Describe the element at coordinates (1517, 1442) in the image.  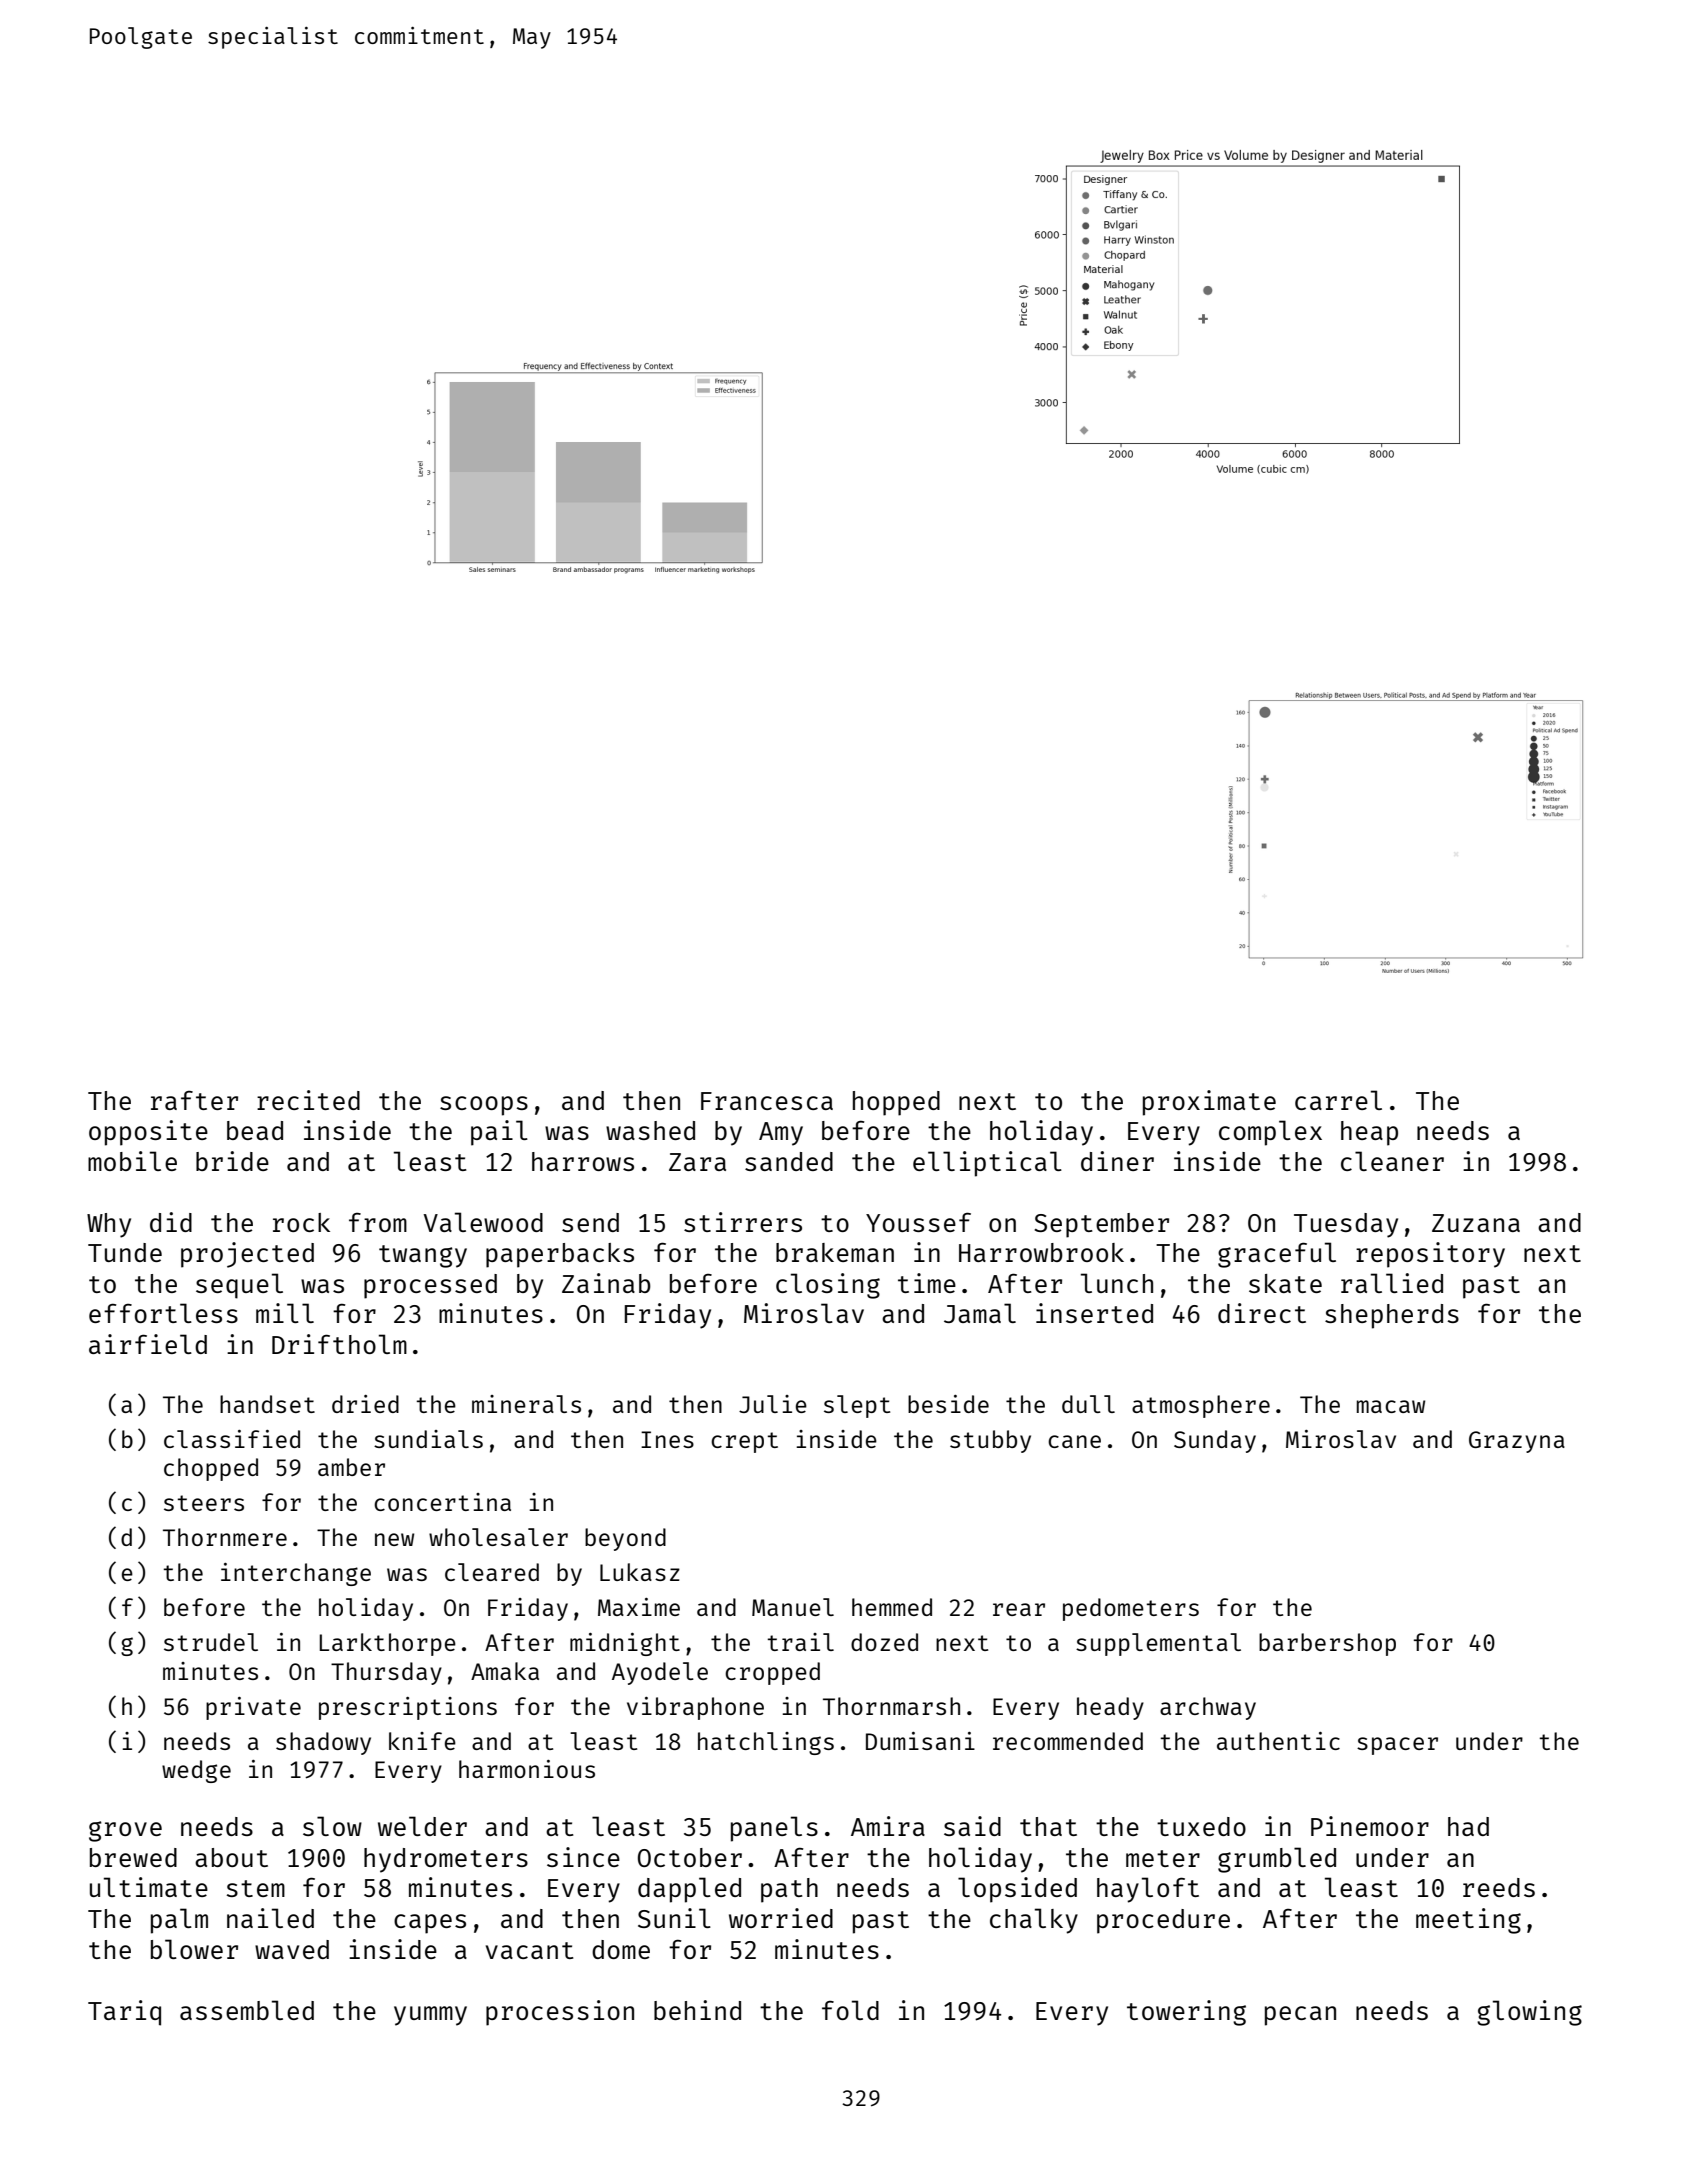
I see `Grazyna` at that location.
